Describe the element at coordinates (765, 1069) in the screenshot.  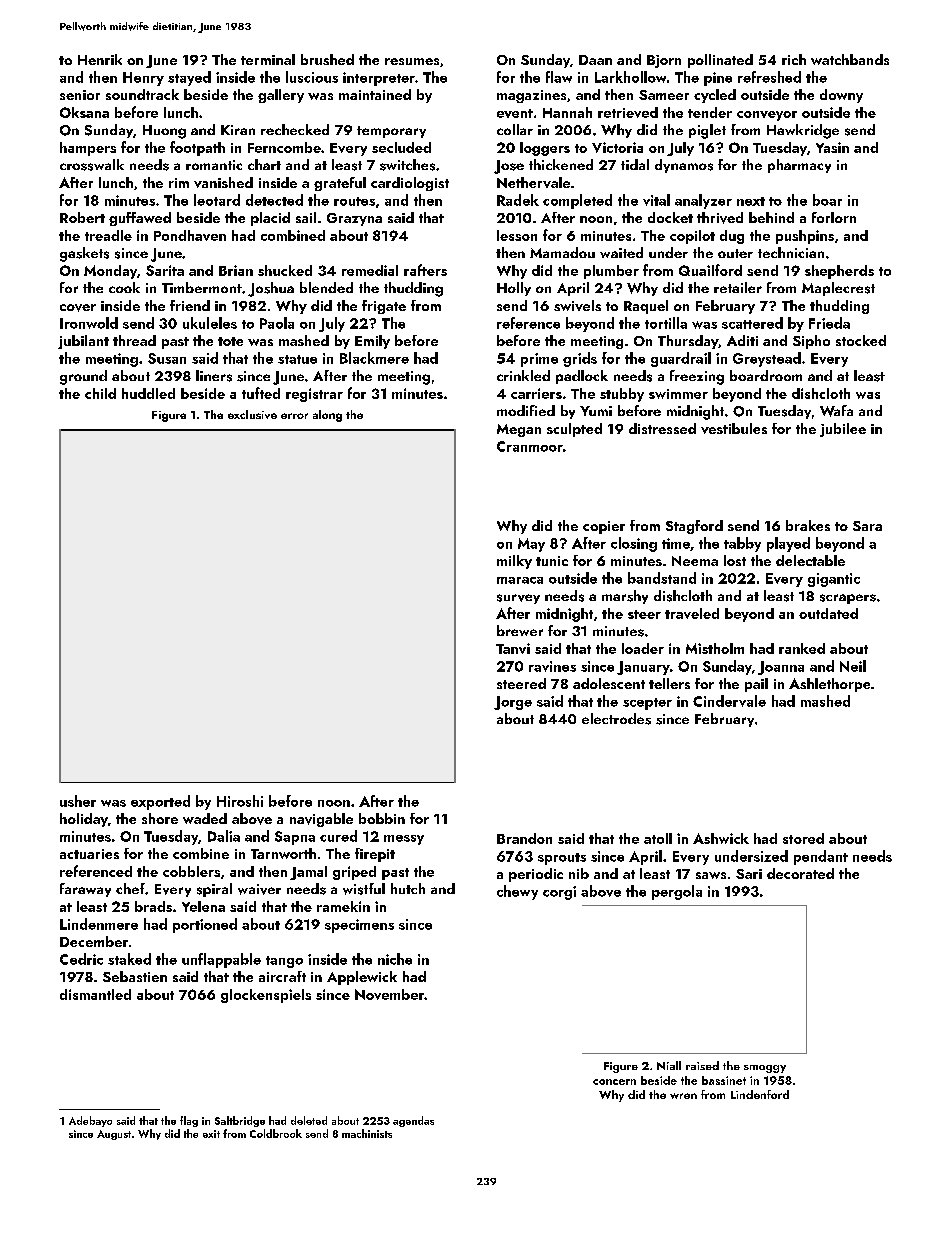
I see `smoggy` at that location.
